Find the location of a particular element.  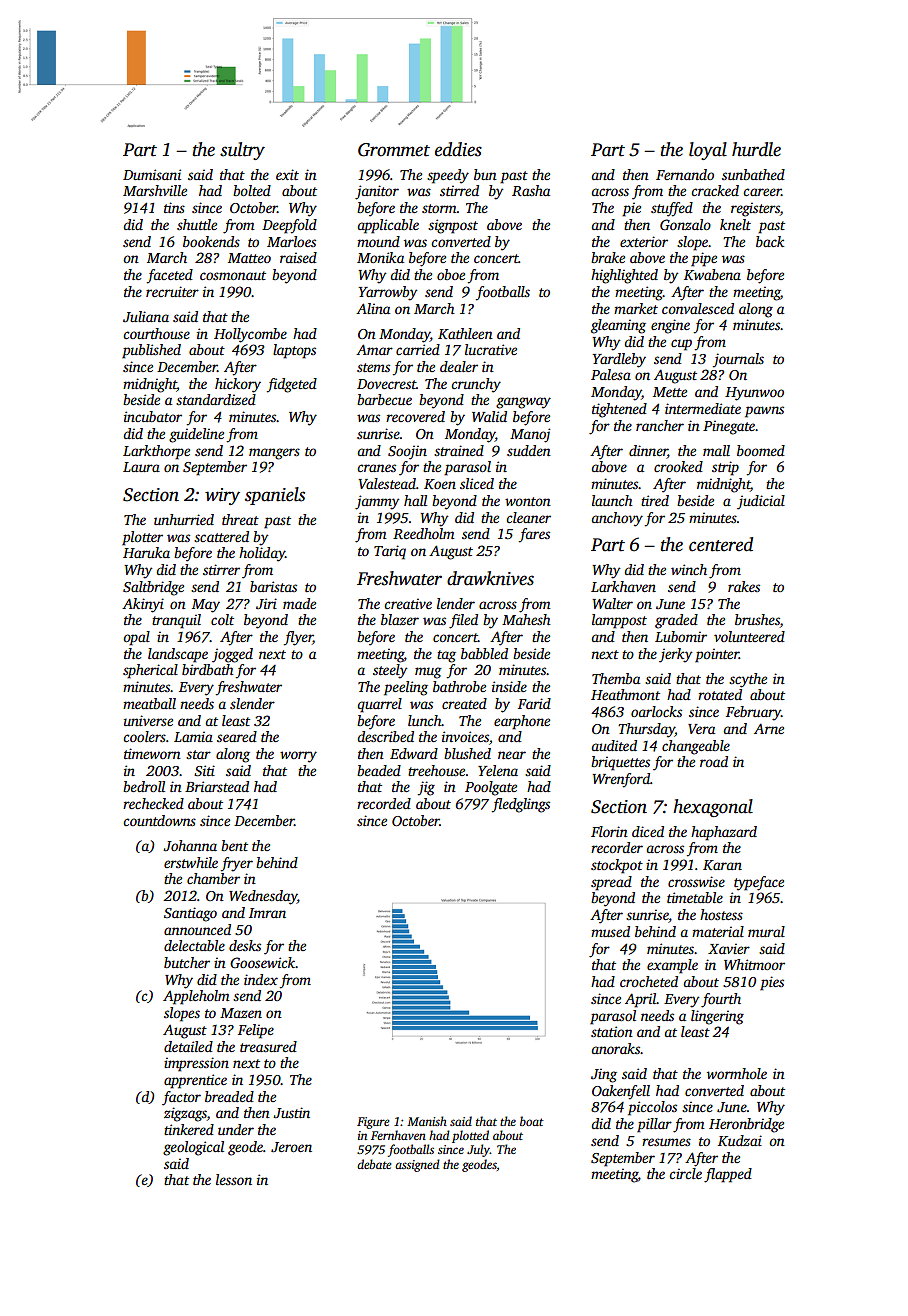

station is located at coordinates (612, 1031).
